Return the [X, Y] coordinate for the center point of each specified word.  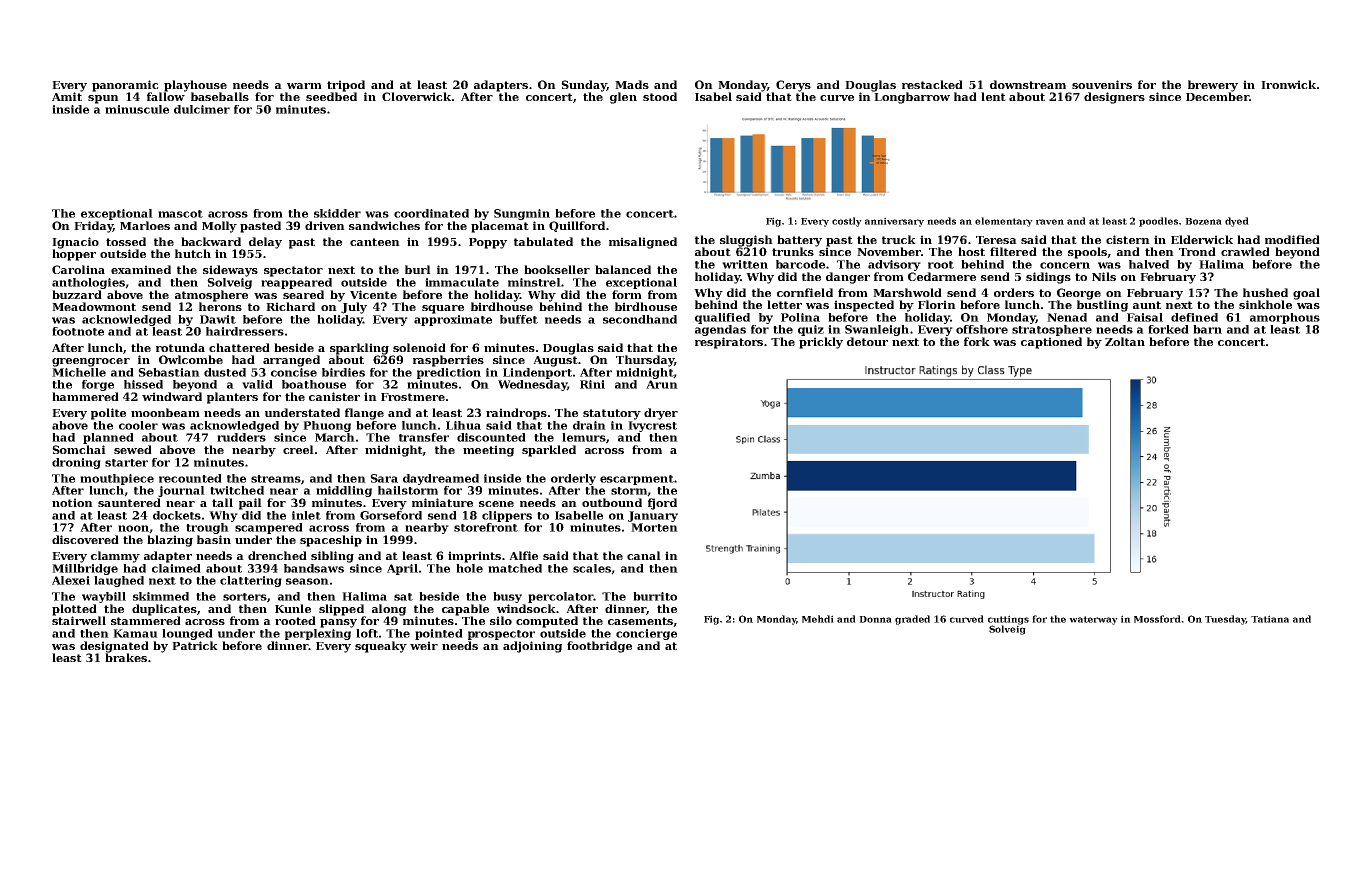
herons [220, 306]
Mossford [1157, 619]
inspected [864, 306]
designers [1114, 98]
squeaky [381, 647]
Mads [632, 84]
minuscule [137, 109]
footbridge [599, 647]
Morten [654, 527]
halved [1149, 264]
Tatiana [1270, 619]
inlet [306, 515]
